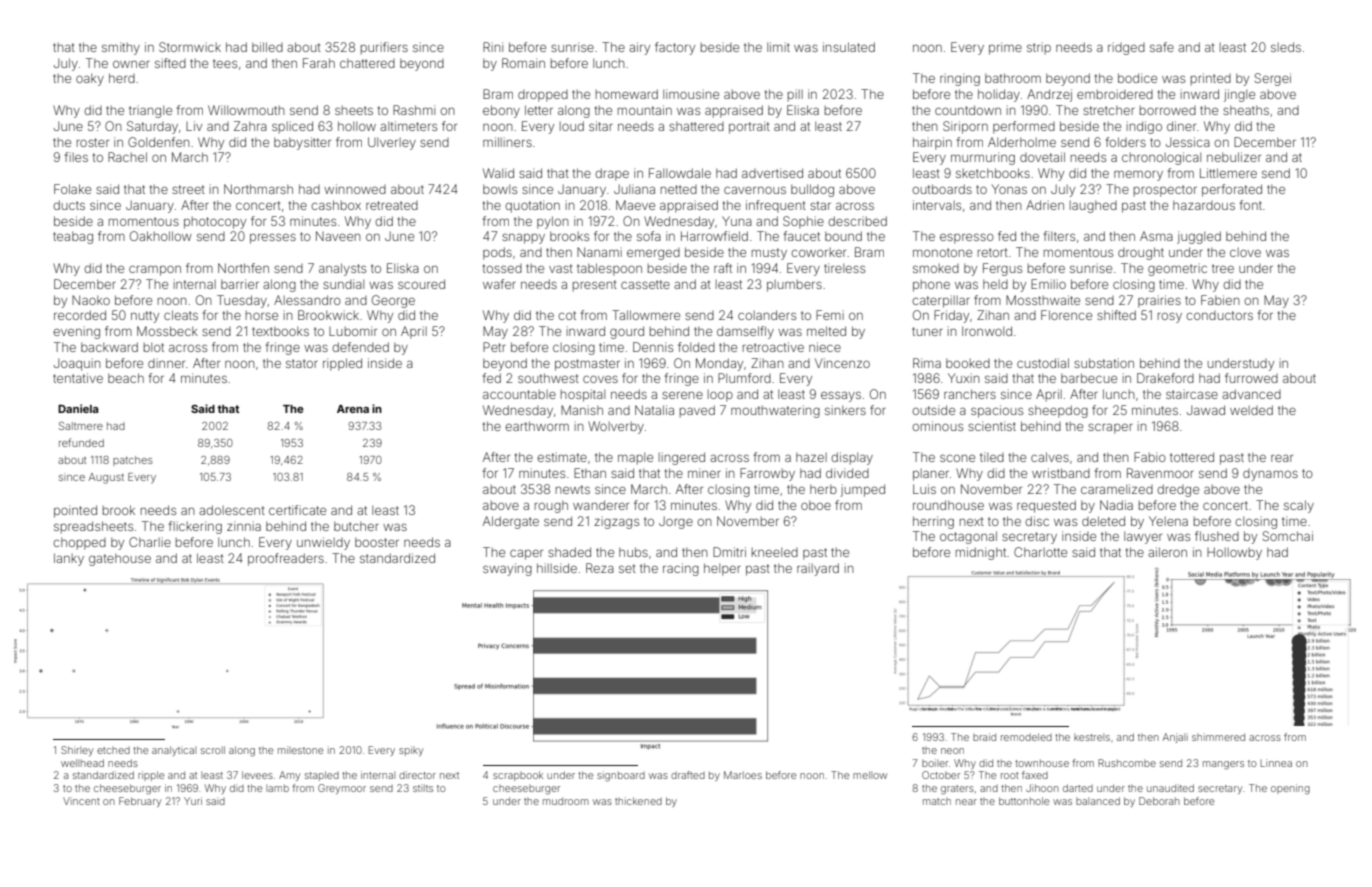  What do you see at coordinates (174, 751) in the screenshot?
I see `analytical` at bounding box center [174, 751].
